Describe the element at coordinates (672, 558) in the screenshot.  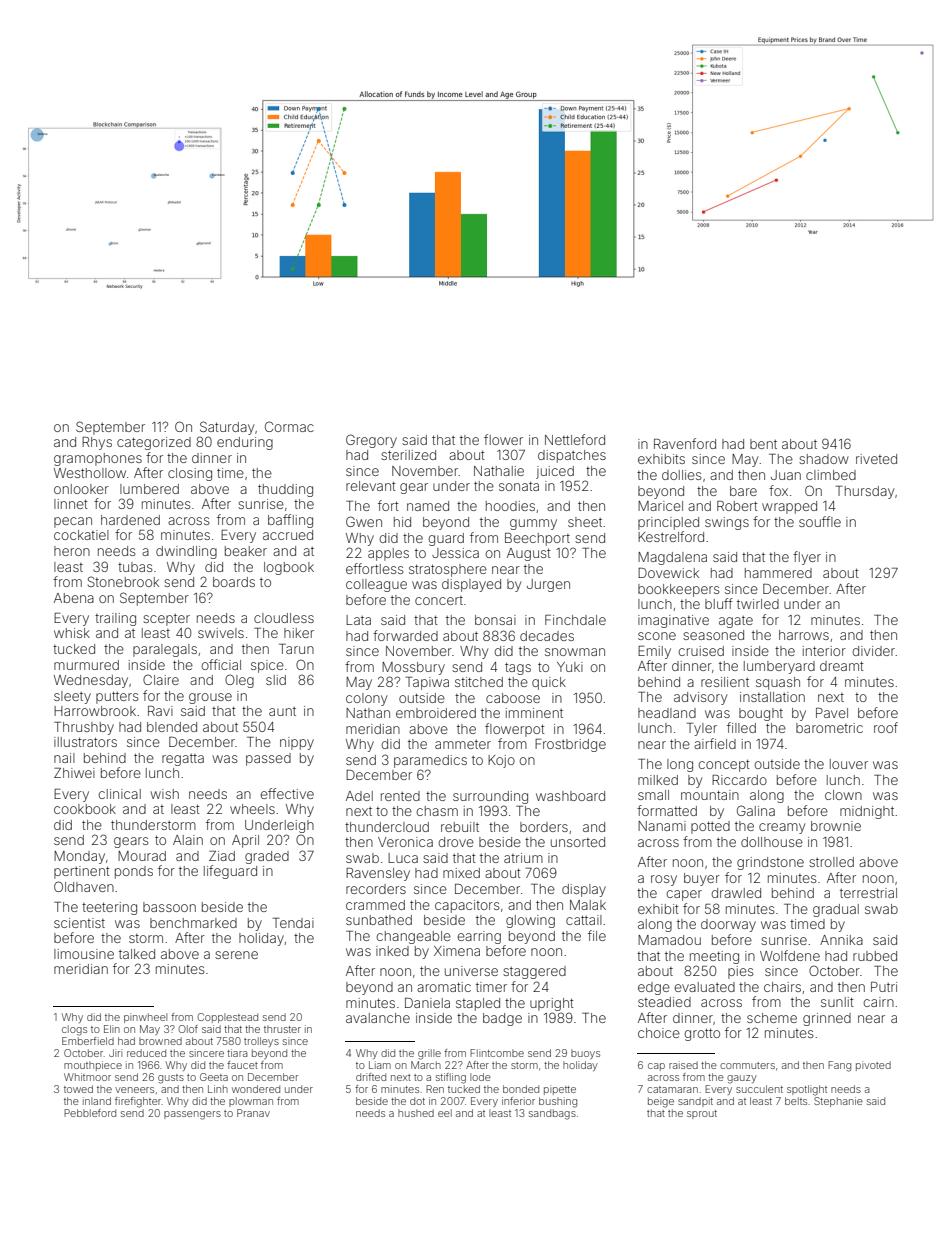
I see `Magdalena` at that location.
